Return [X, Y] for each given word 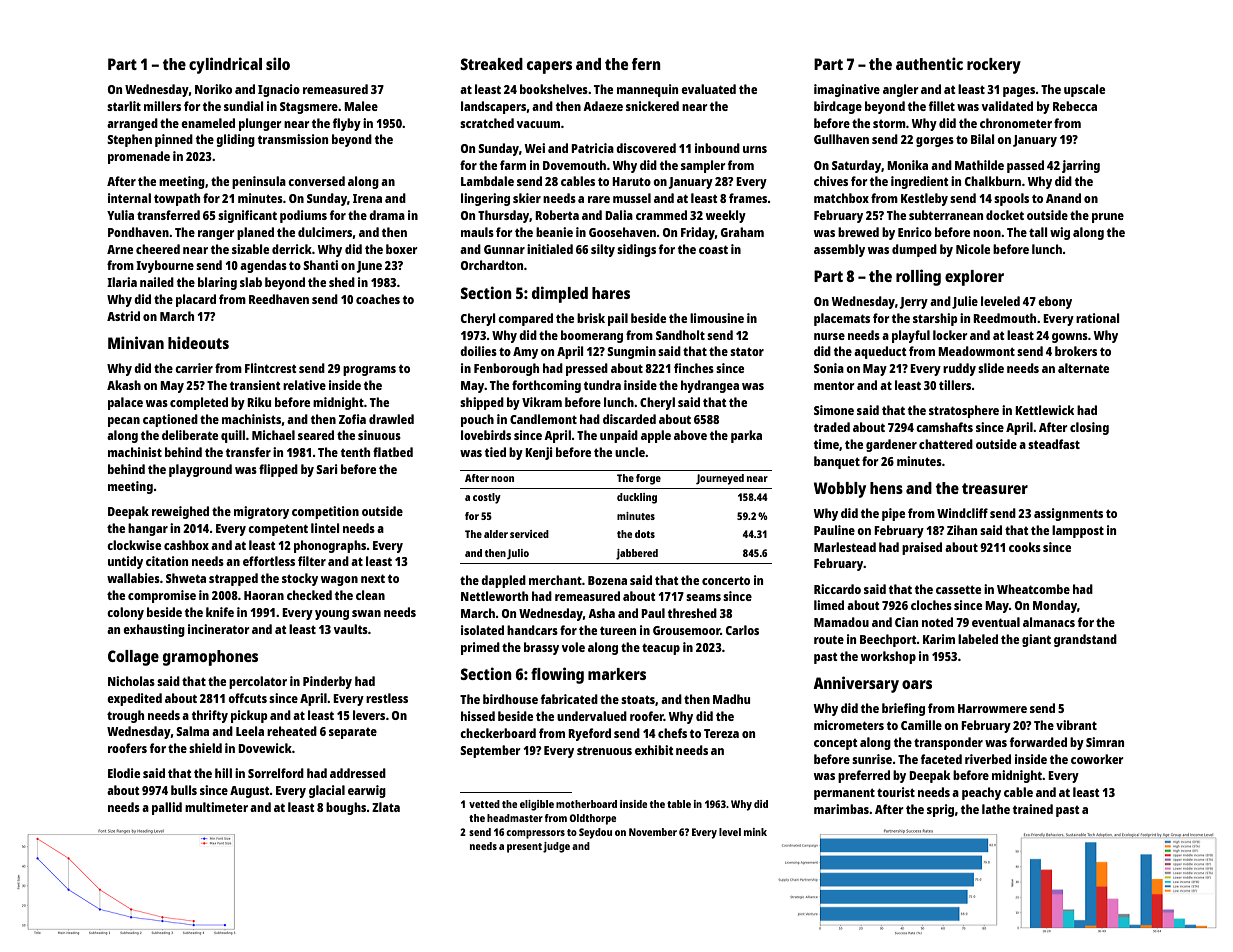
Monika [907, 165]
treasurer [995, 488]
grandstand [1085, 640]
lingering [485, 199]
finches [694, 368]
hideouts [198, 342]
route [829, 639]
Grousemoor [686, 630]
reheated [292, 731]
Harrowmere [992, 708]
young [332, 615]
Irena [367, 198]
